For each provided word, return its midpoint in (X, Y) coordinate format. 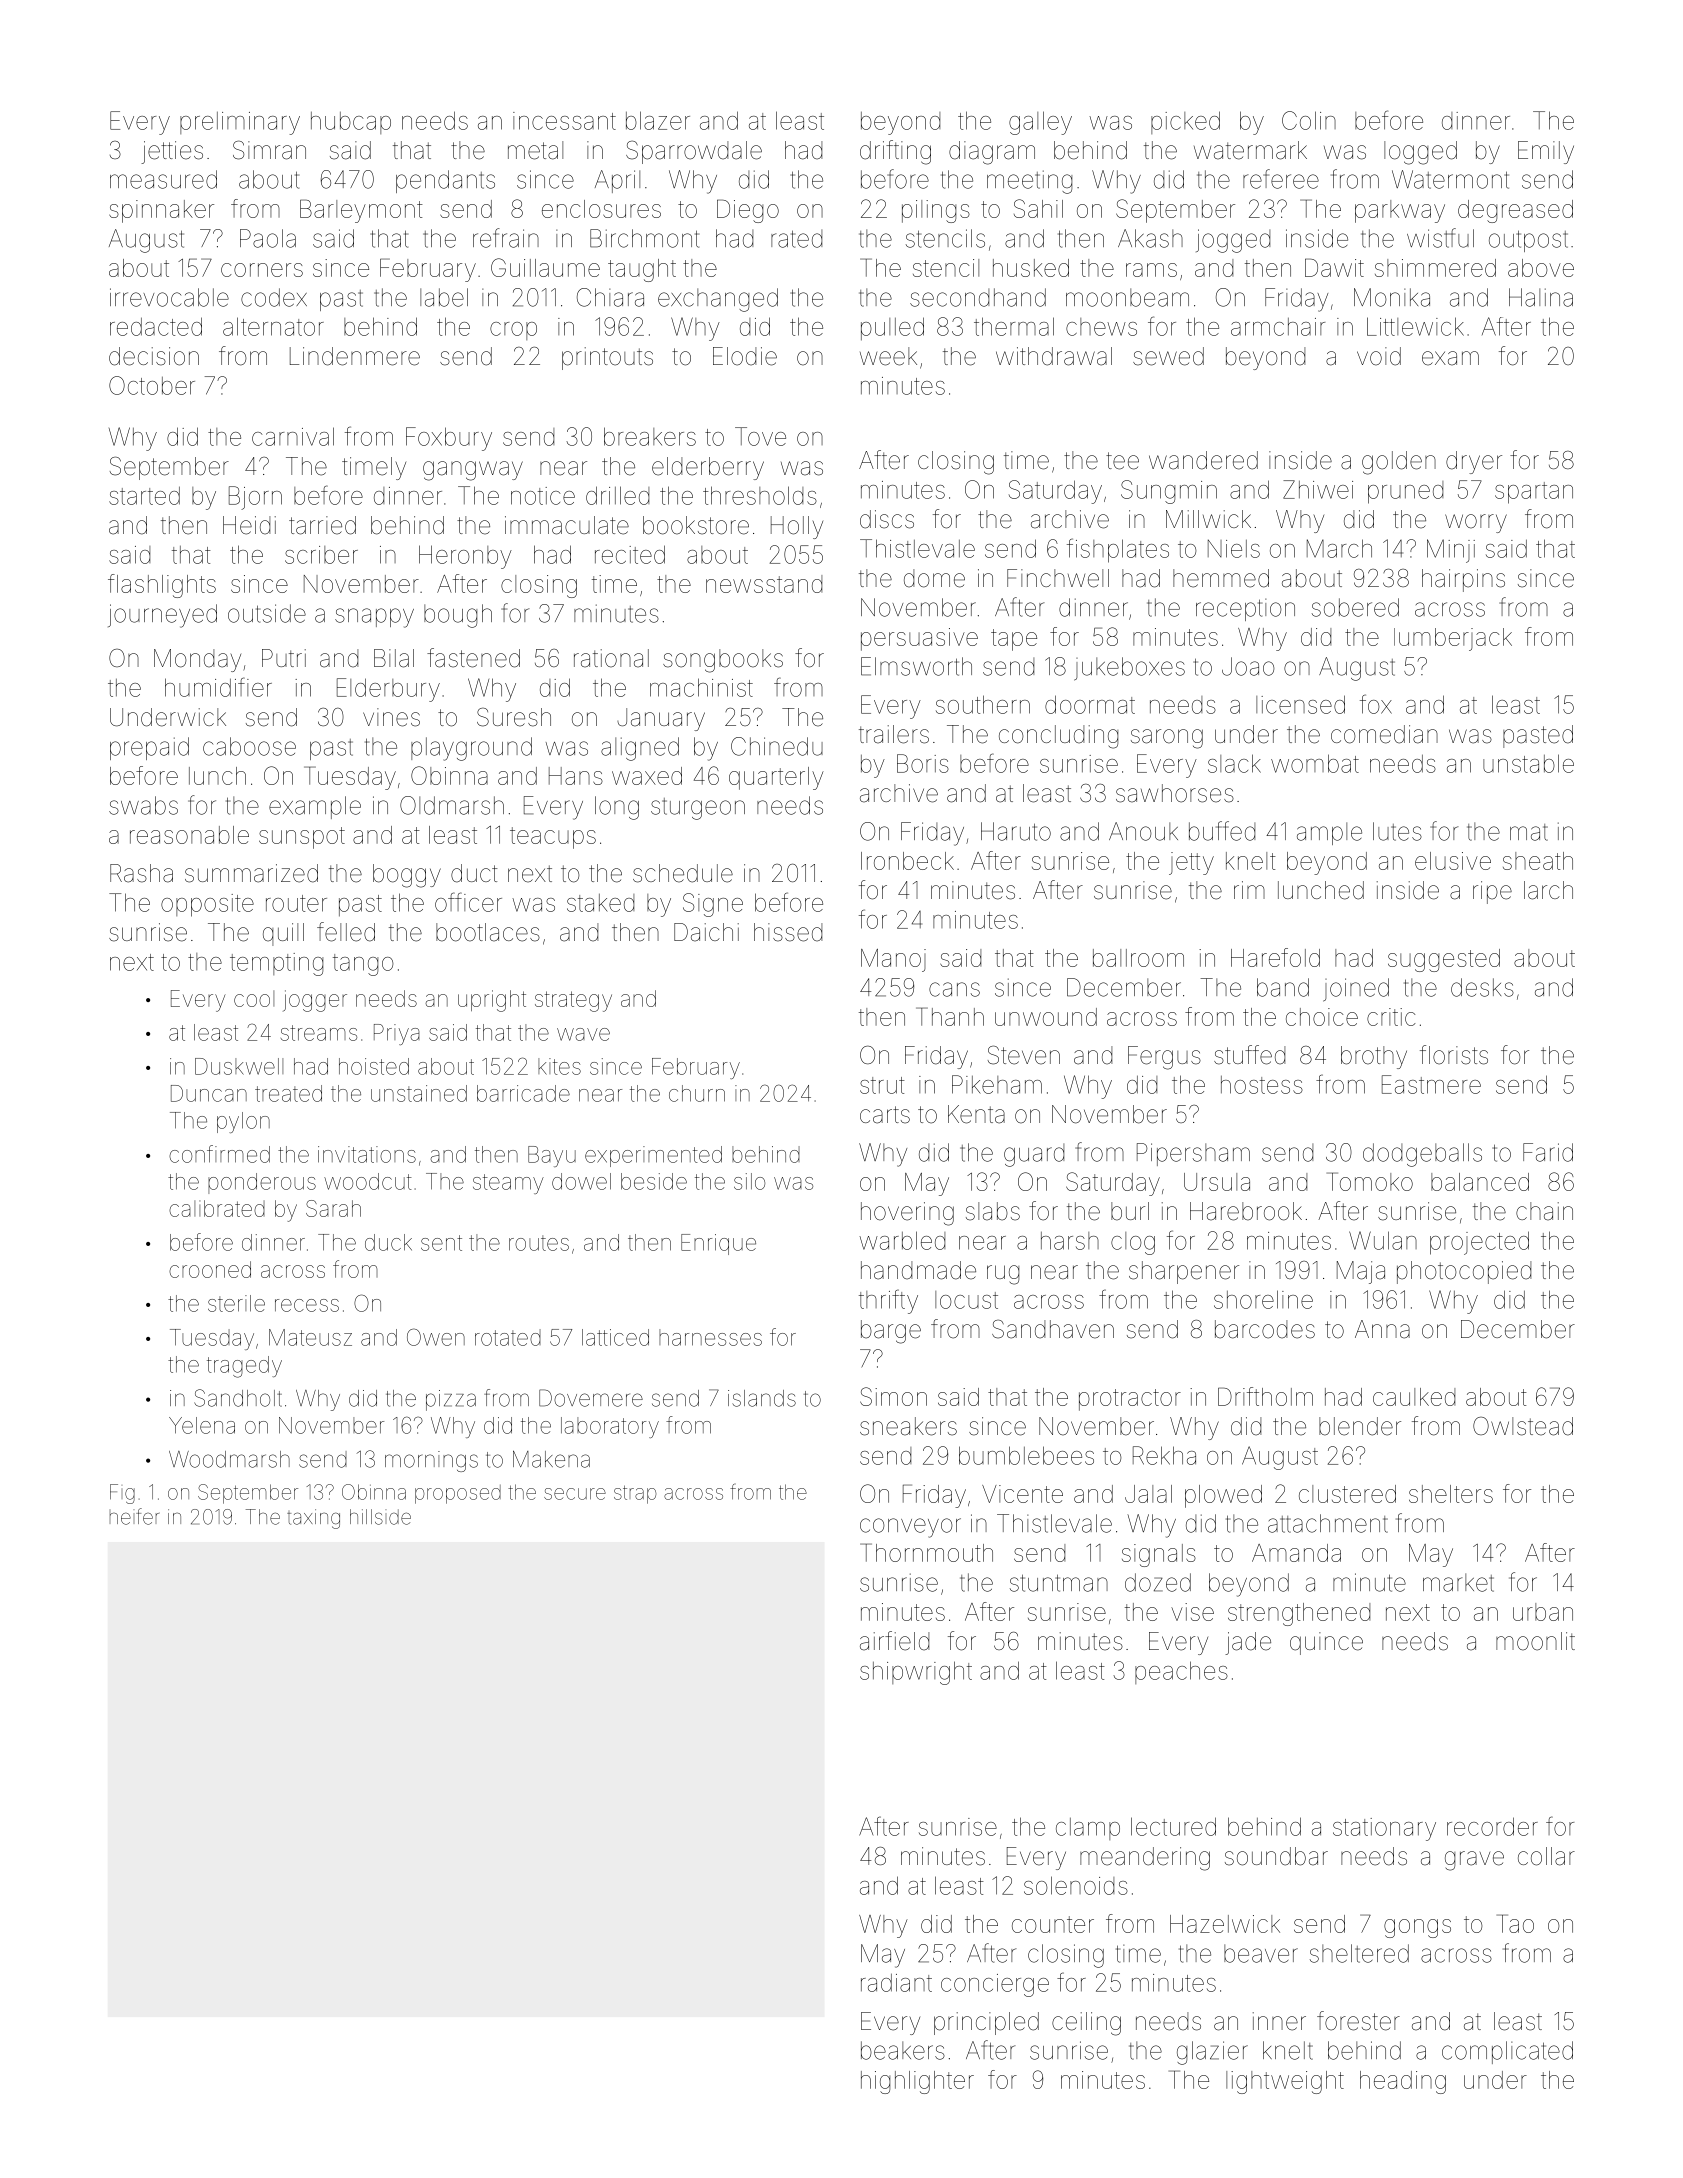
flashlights (162, 586)
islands (762, 1398)
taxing (313, 1519)
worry (1476, 523)
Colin (1309, 120)
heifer (134, 1516)
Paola (268, 238)
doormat (1090, 704)
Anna (1382, 1329)
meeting (1029, 182)
